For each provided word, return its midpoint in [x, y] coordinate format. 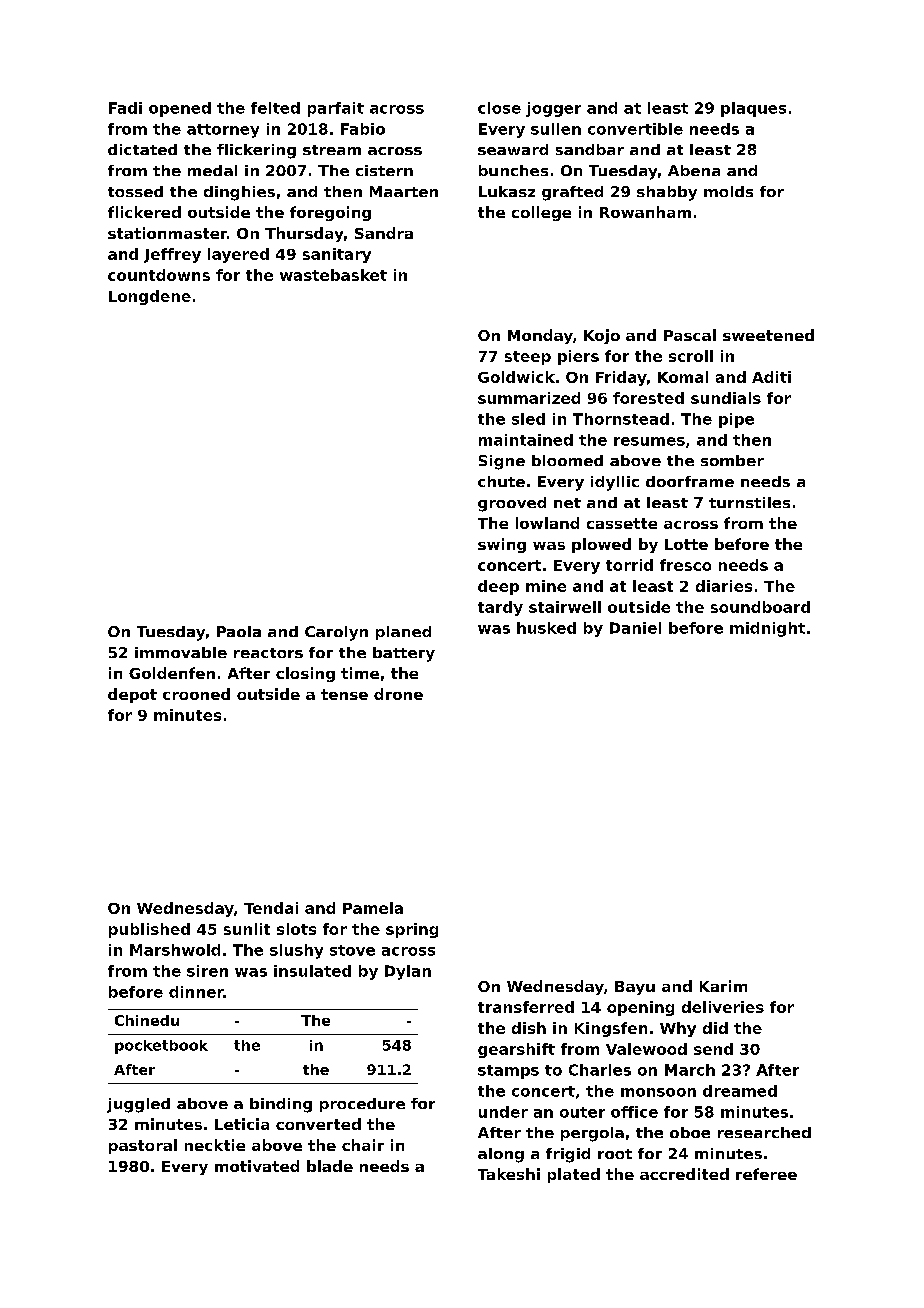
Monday [540, 336]
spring [412, 930]
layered [238, 255]
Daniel [635, 628]
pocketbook [161, 1047]
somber [732, 460]
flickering [256, 151]
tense [344, 694]
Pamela [373, 908]
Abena [694, 170]
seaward [513, 149]
